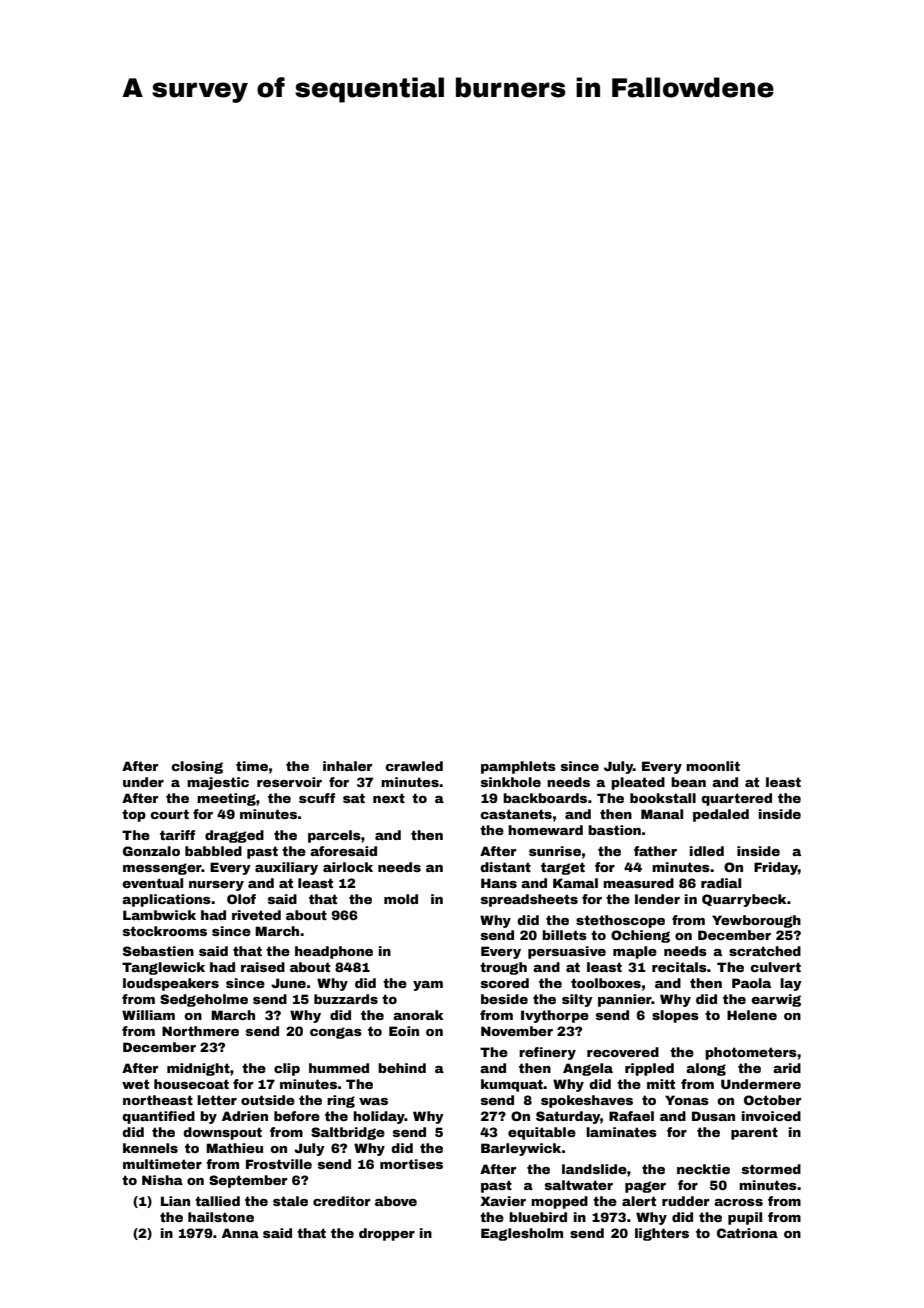  I want to click on moonlit, so click(713, 766).
